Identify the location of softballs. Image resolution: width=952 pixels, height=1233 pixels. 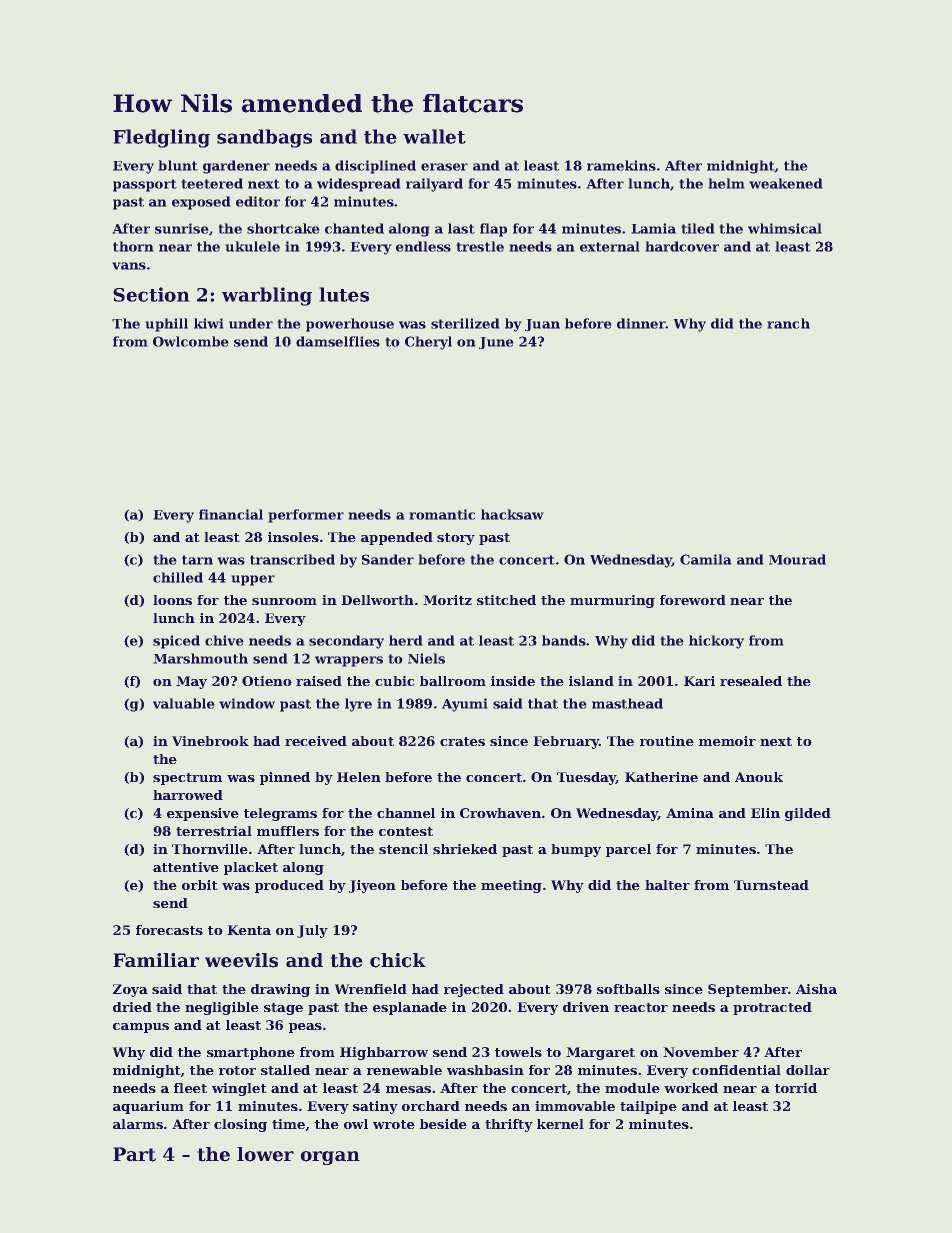
(628, 989).
